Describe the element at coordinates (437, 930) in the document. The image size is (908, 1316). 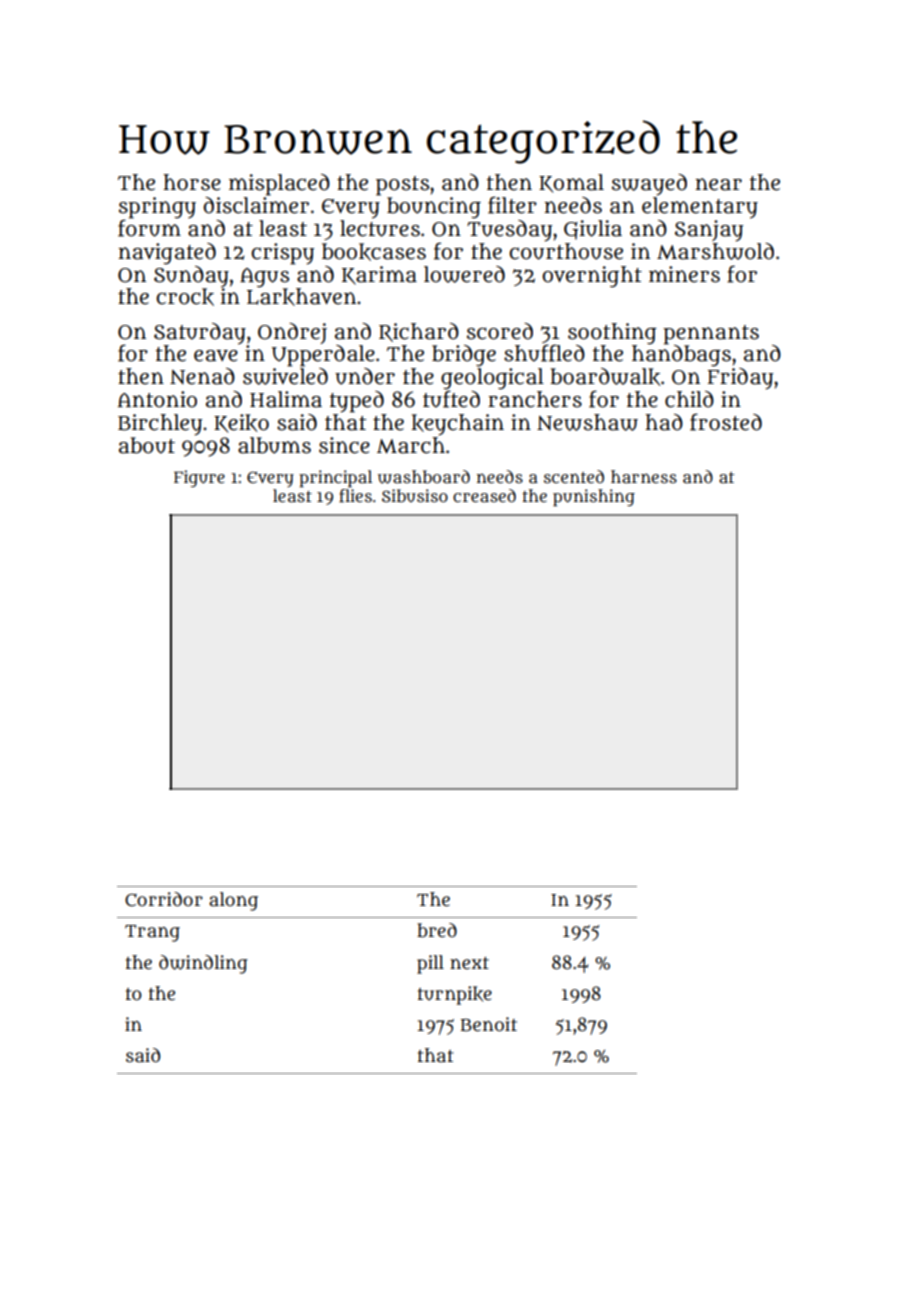
I see `bred` at that location.
